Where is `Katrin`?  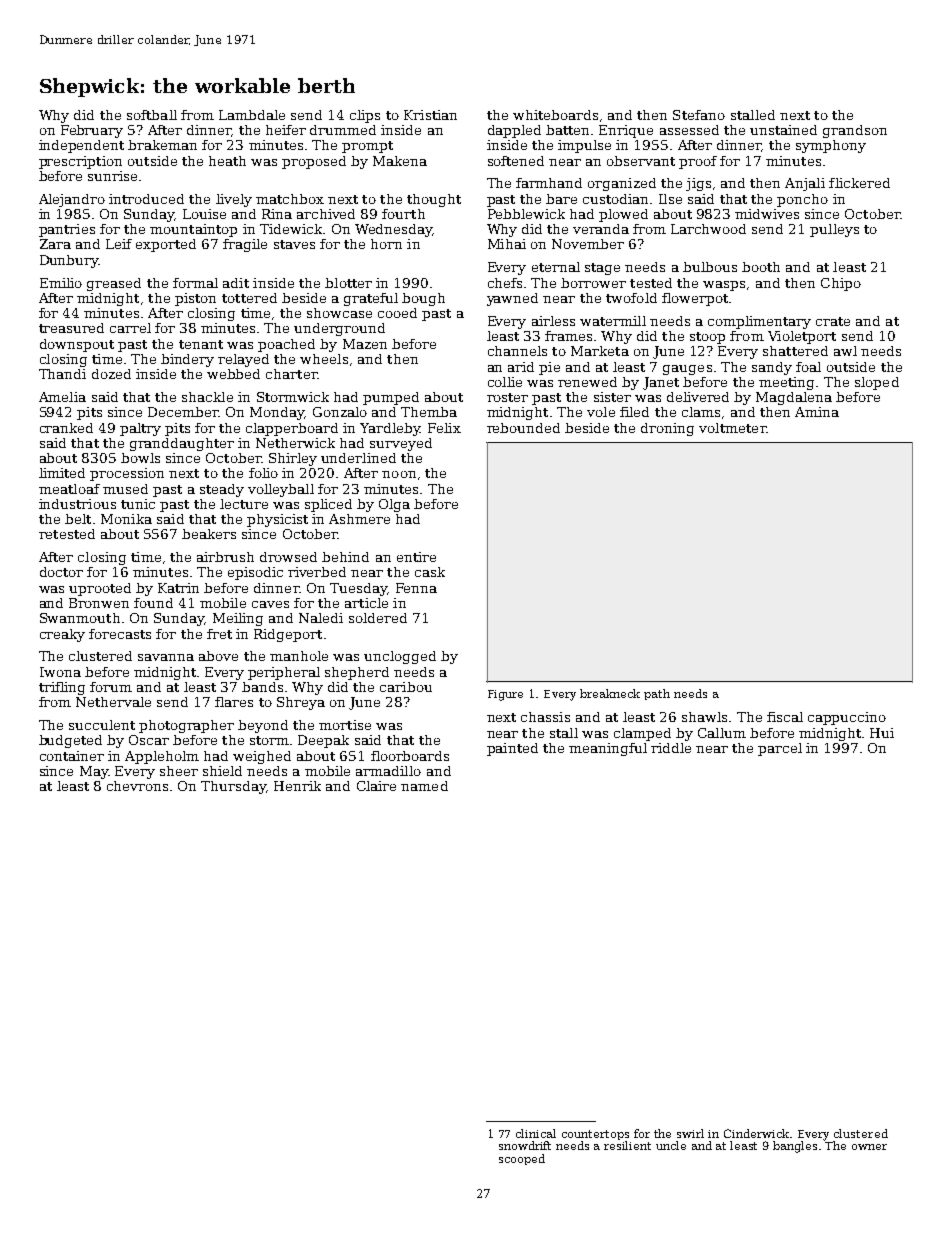 Katrin is located at coordinates (178, 588).
